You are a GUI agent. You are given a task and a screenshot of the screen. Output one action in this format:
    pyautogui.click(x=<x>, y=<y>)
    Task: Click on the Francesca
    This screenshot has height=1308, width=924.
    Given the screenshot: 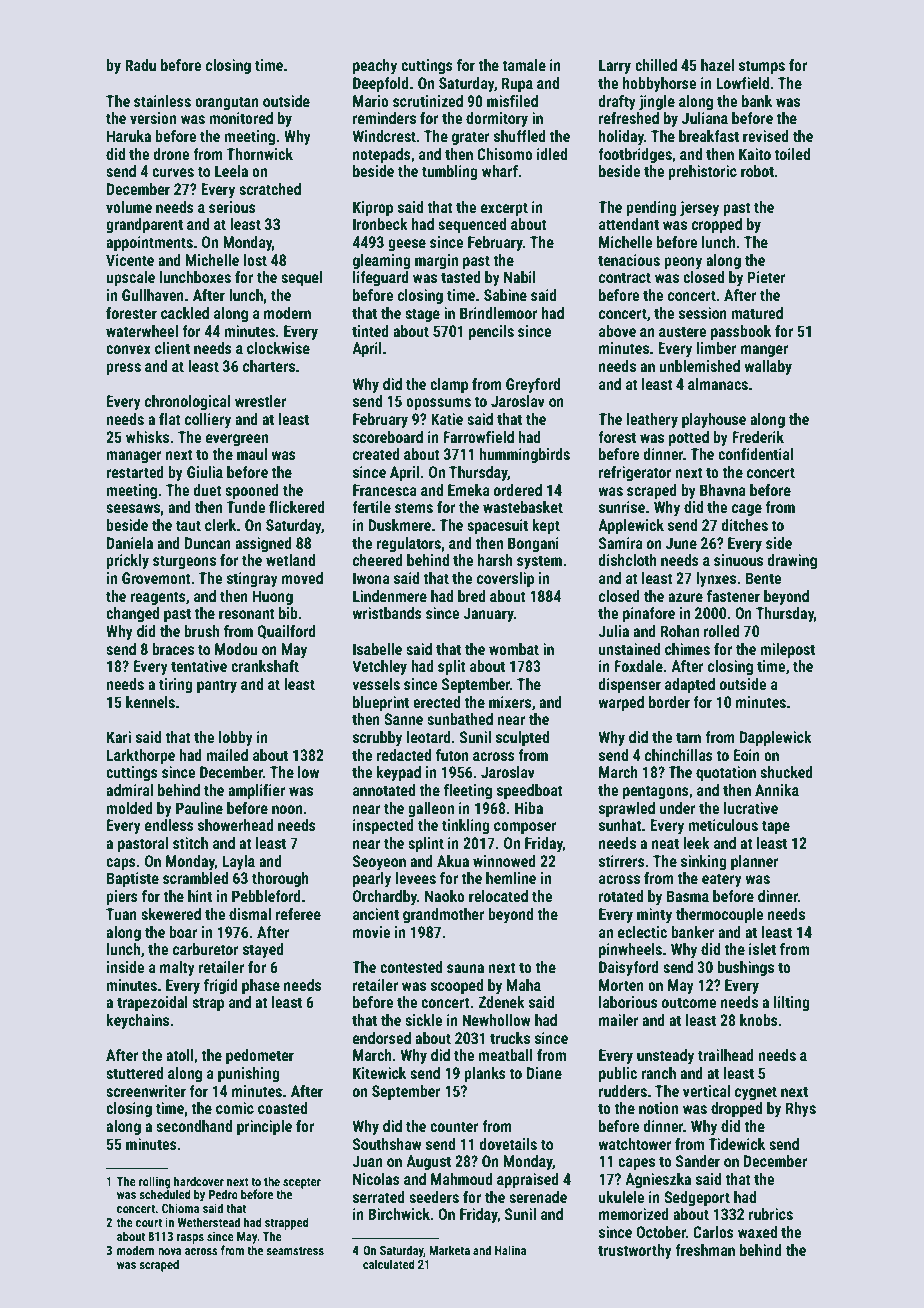 What is the action you would take?
    pyautogui.click(x=385, y=490)
